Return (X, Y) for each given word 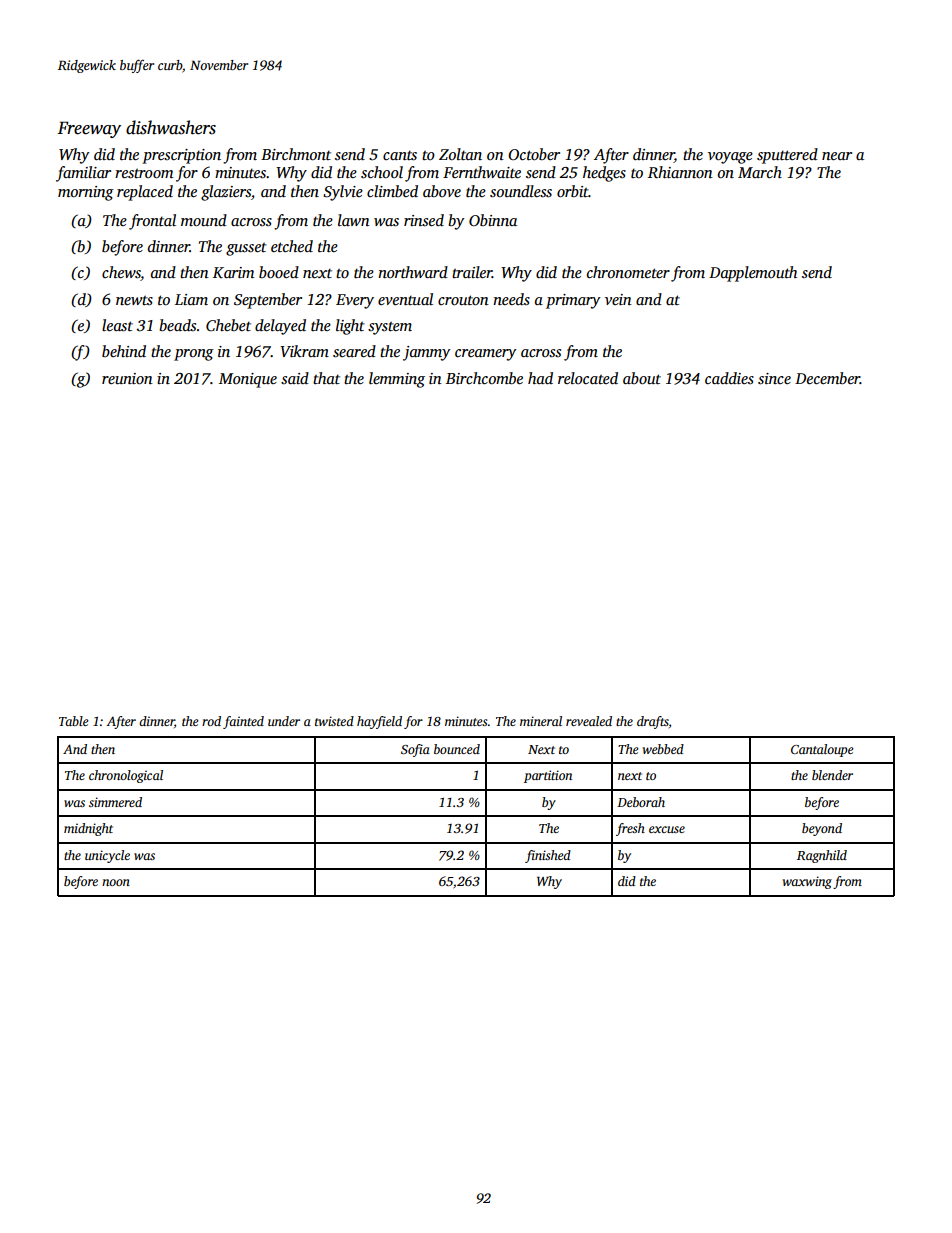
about (642, 378)
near (837, 156)
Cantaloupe (822, 750)
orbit (573, 191)
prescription (181, 156)
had (540, 378)
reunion (127, 378)
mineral (541, 721)
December (827, 378)
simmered (115, 802)
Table (74, 721)
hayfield (379, 722)
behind (124, 351)
